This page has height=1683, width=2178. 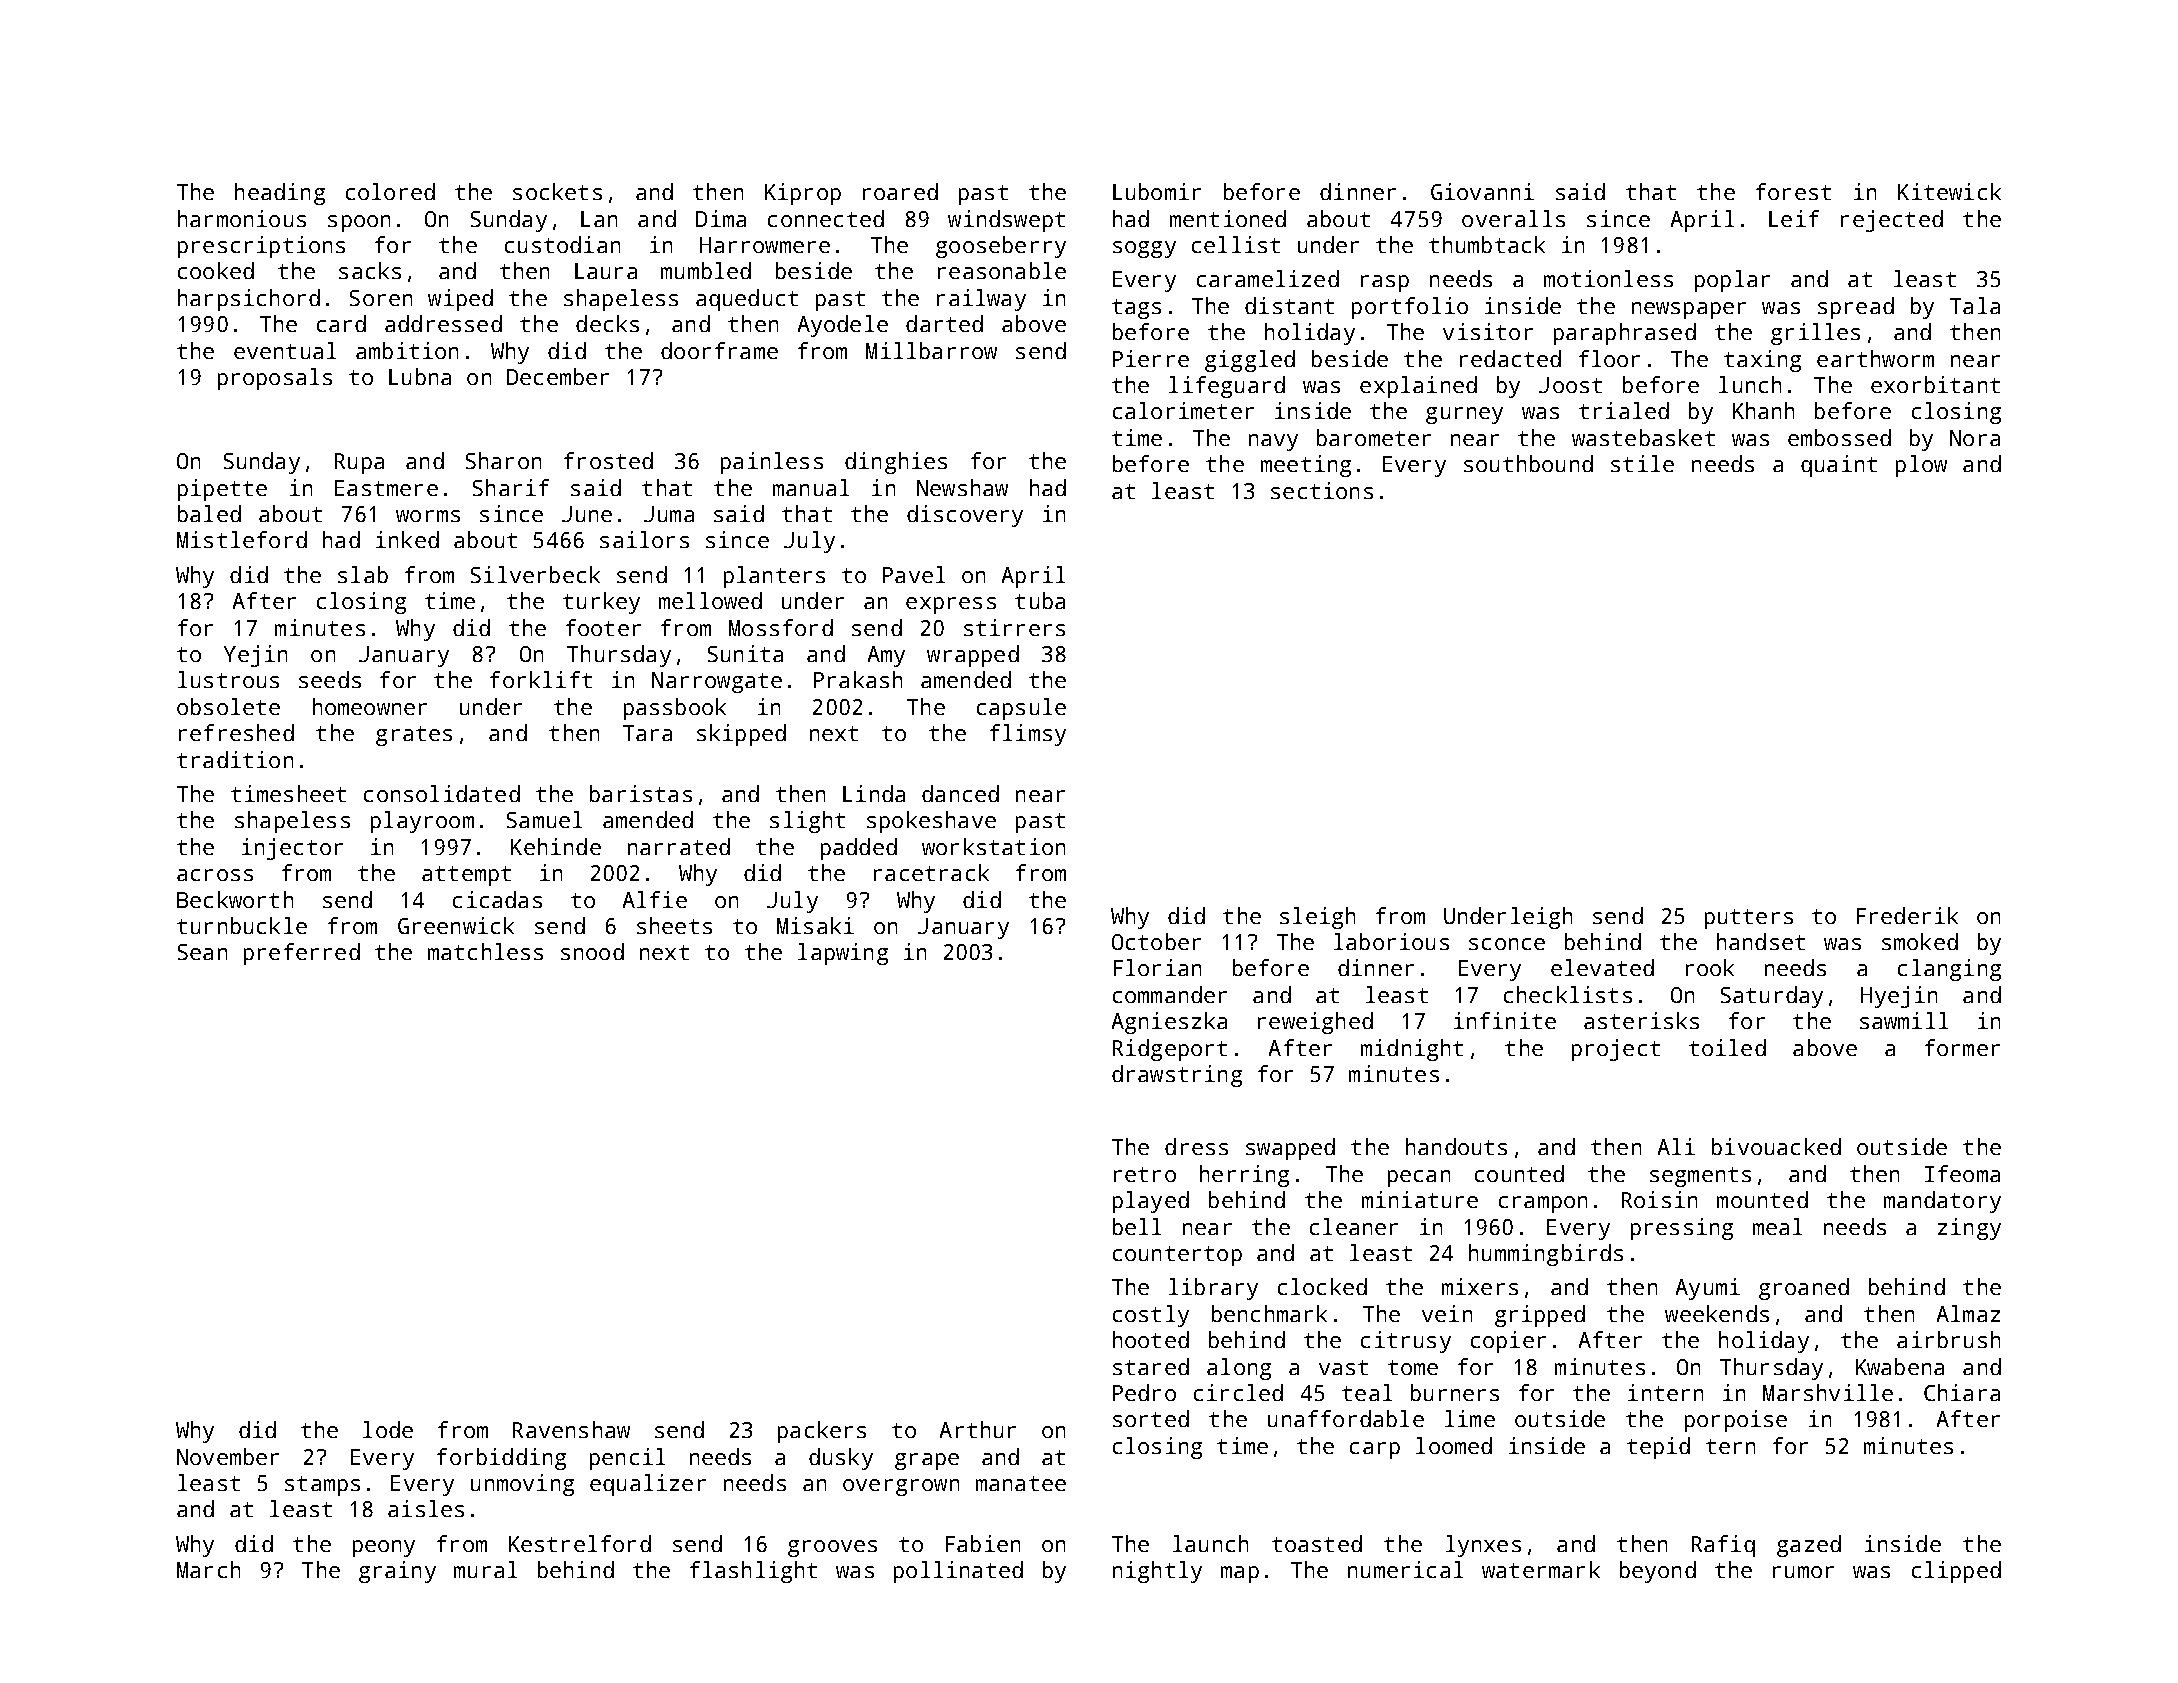 I want to click on quaint, so click(x=1839, y=466).
